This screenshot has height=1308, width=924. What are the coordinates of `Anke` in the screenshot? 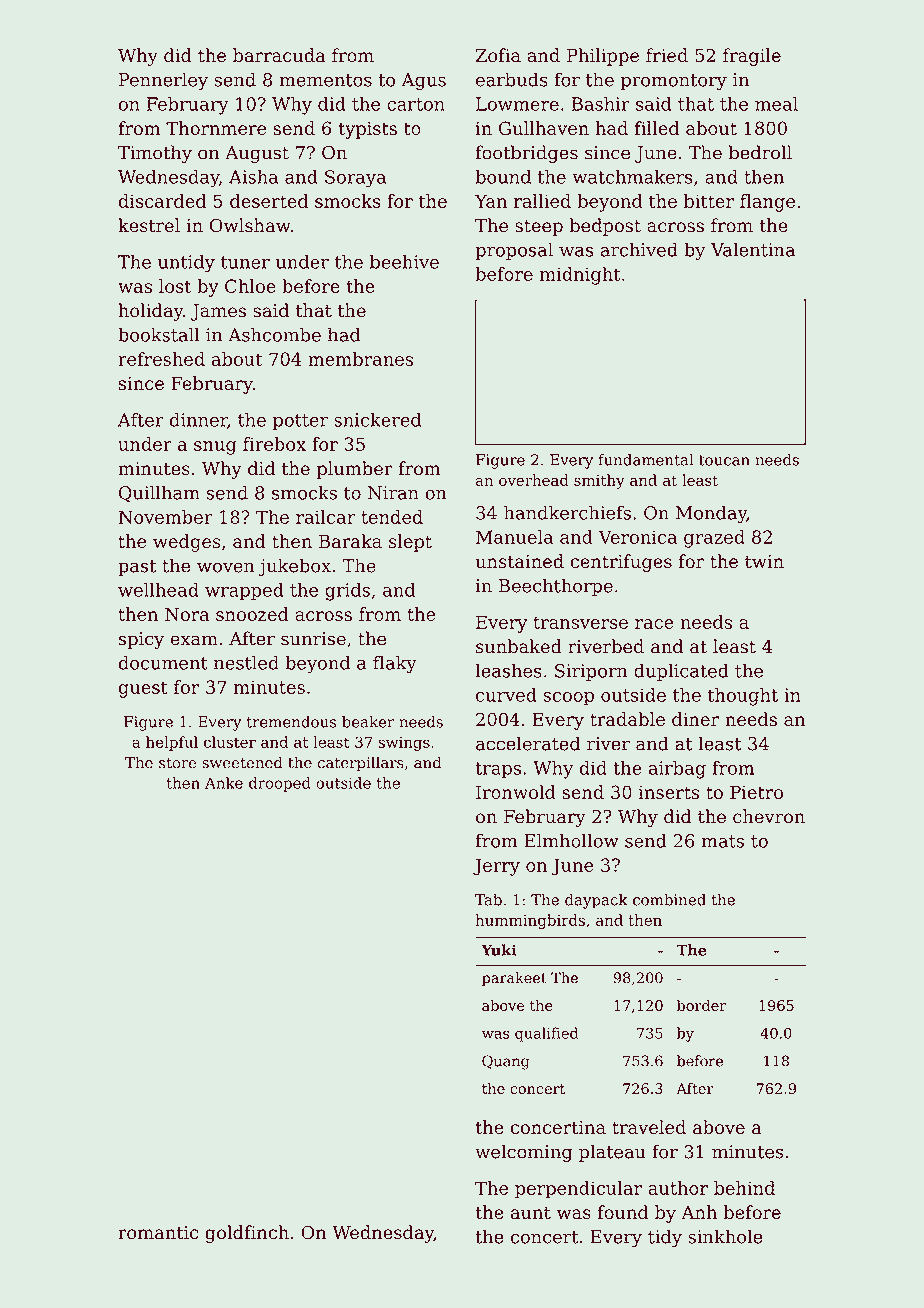 It's located at (224, 783).
